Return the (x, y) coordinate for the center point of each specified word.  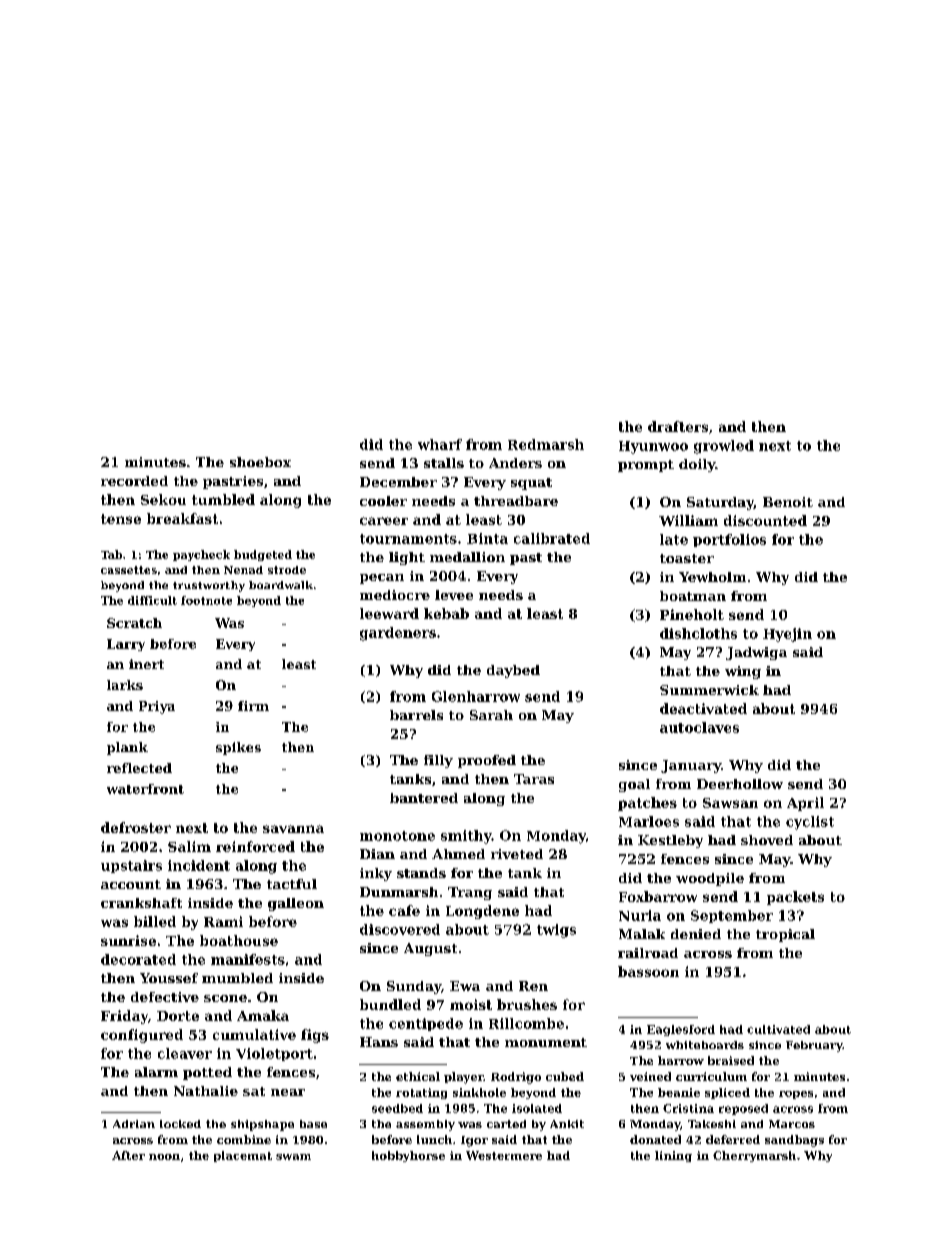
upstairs (131, 866)
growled (724, 447)
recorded (134, 481)
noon (164, 1157)
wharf (440, 444)
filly (438, 761)
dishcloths (698, 633)
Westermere (504, 1155)
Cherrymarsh (754, 1156)
